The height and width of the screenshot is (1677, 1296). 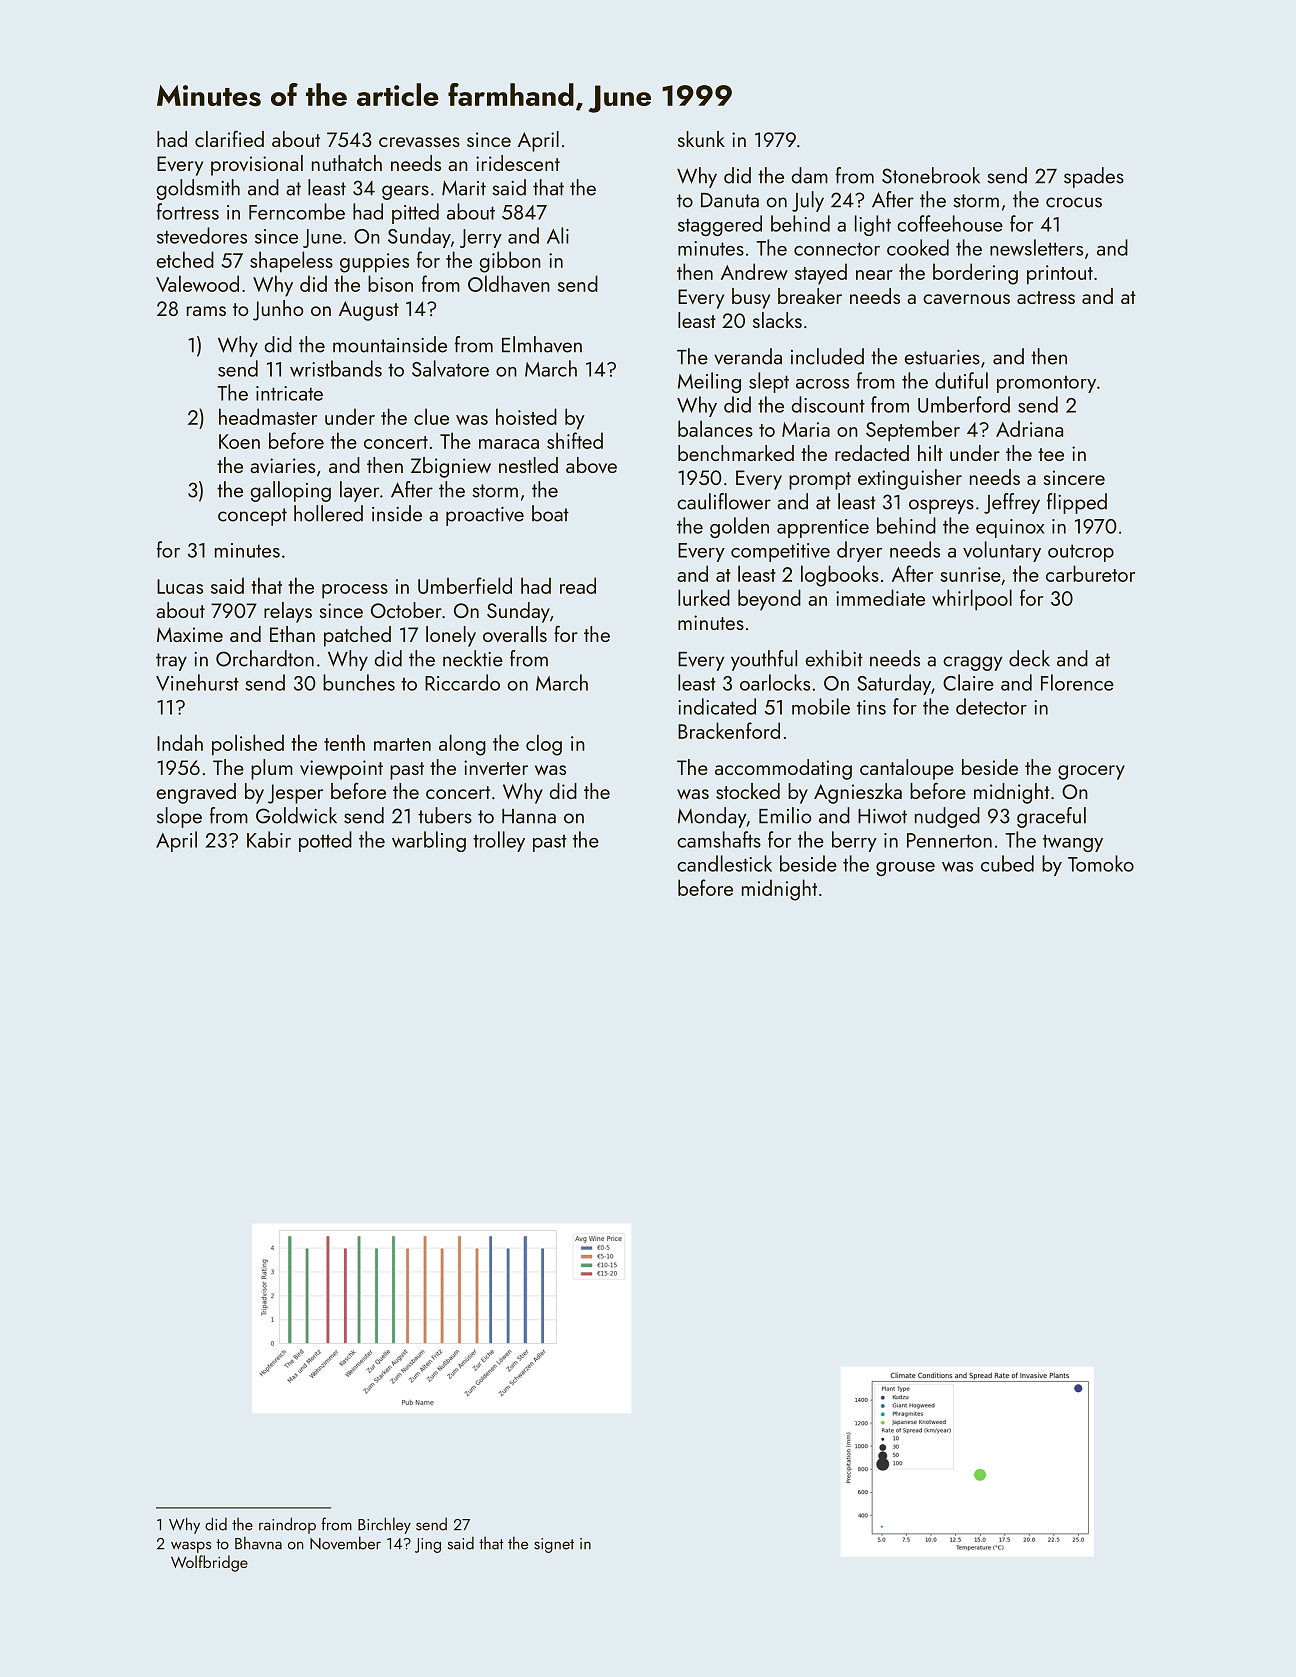 What do you see at coordinates (429, 841) in the screenshot?
I see `warbling` at bounding box center [429, 841].
